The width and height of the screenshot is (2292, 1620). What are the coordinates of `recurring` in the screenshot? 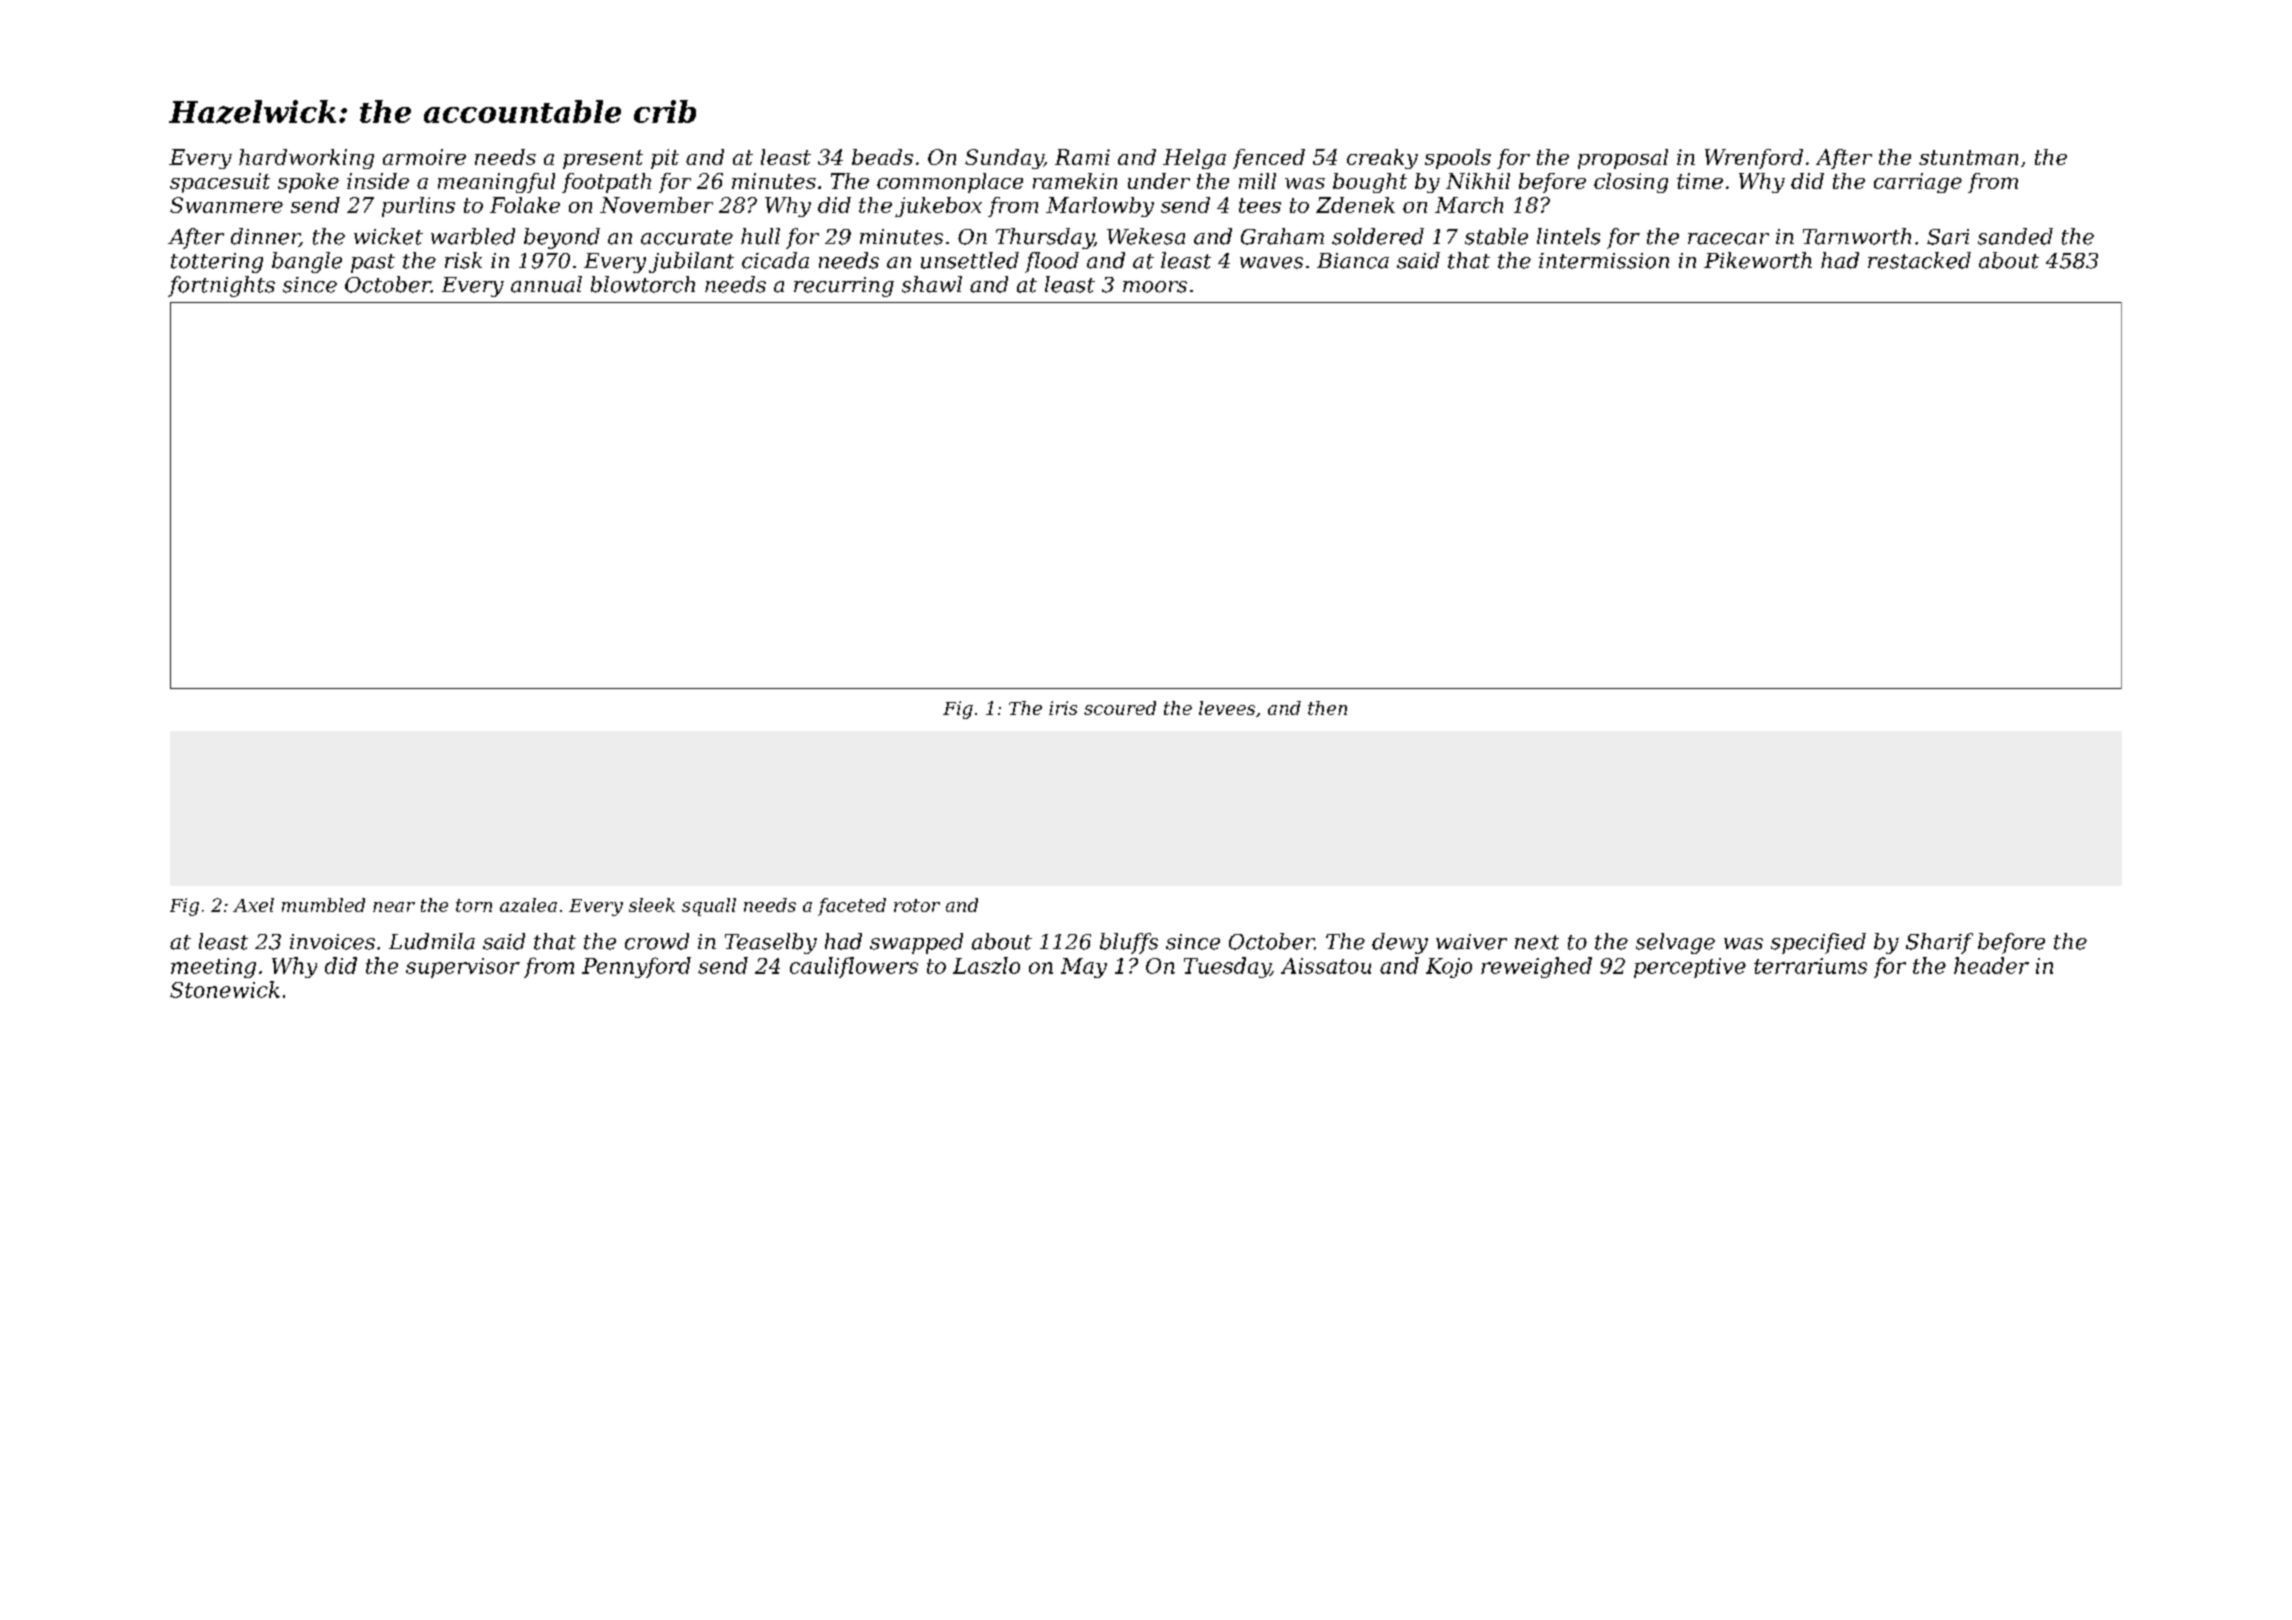 It's located at (844, 287).
